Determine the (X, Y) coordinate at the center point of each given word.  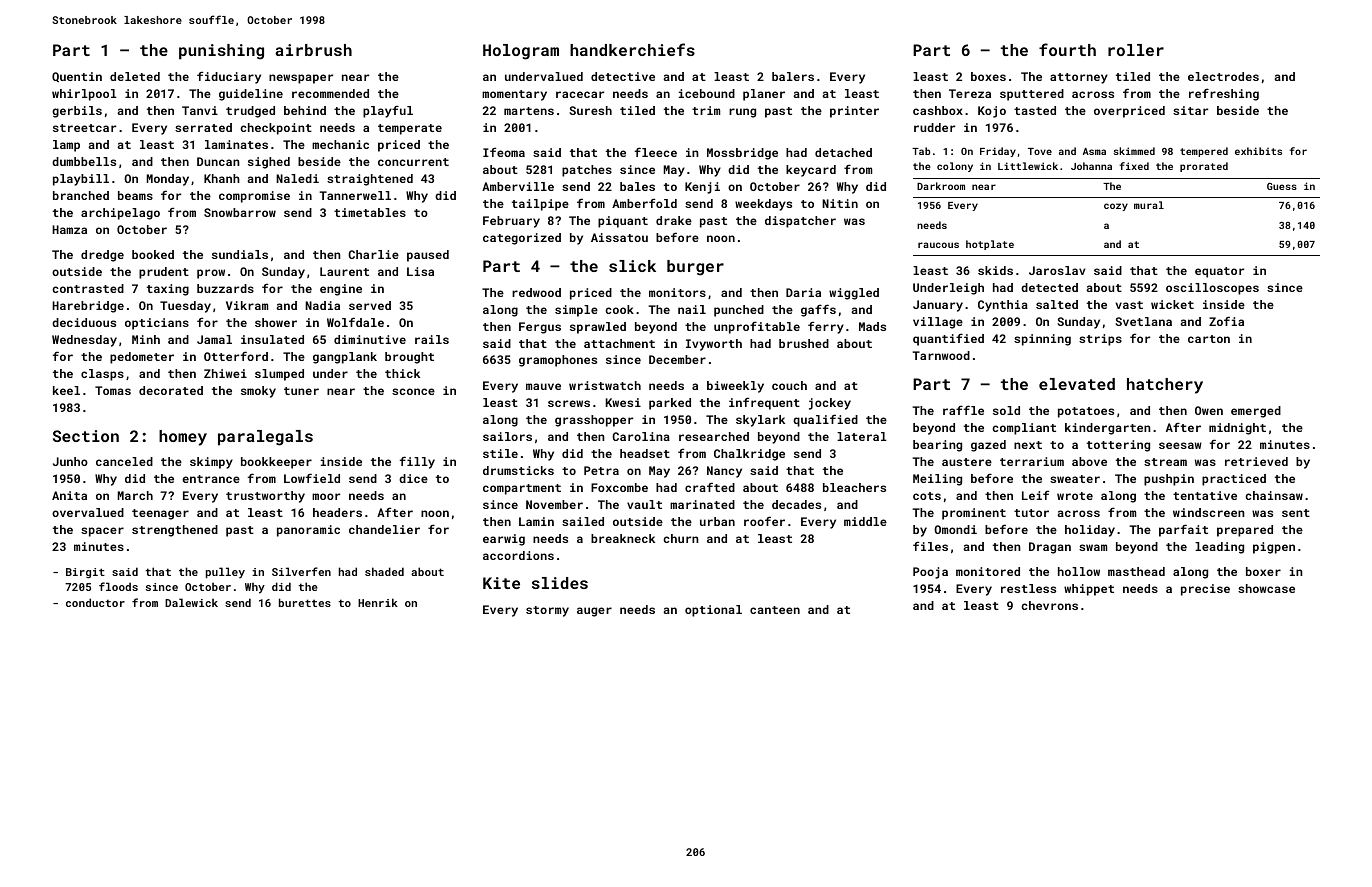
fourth (1067, 49)
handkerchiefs (632, 49)
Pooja (930, 573)
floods (118, 586)
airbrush (313, 50)
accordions (518, 555)
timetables (370, 212)
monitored (988, 571)
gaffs (818, 310)
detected (1049, 287)
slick (632, 266)
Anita (69, 495)
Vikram (247, 305)
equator (1219, 272)
